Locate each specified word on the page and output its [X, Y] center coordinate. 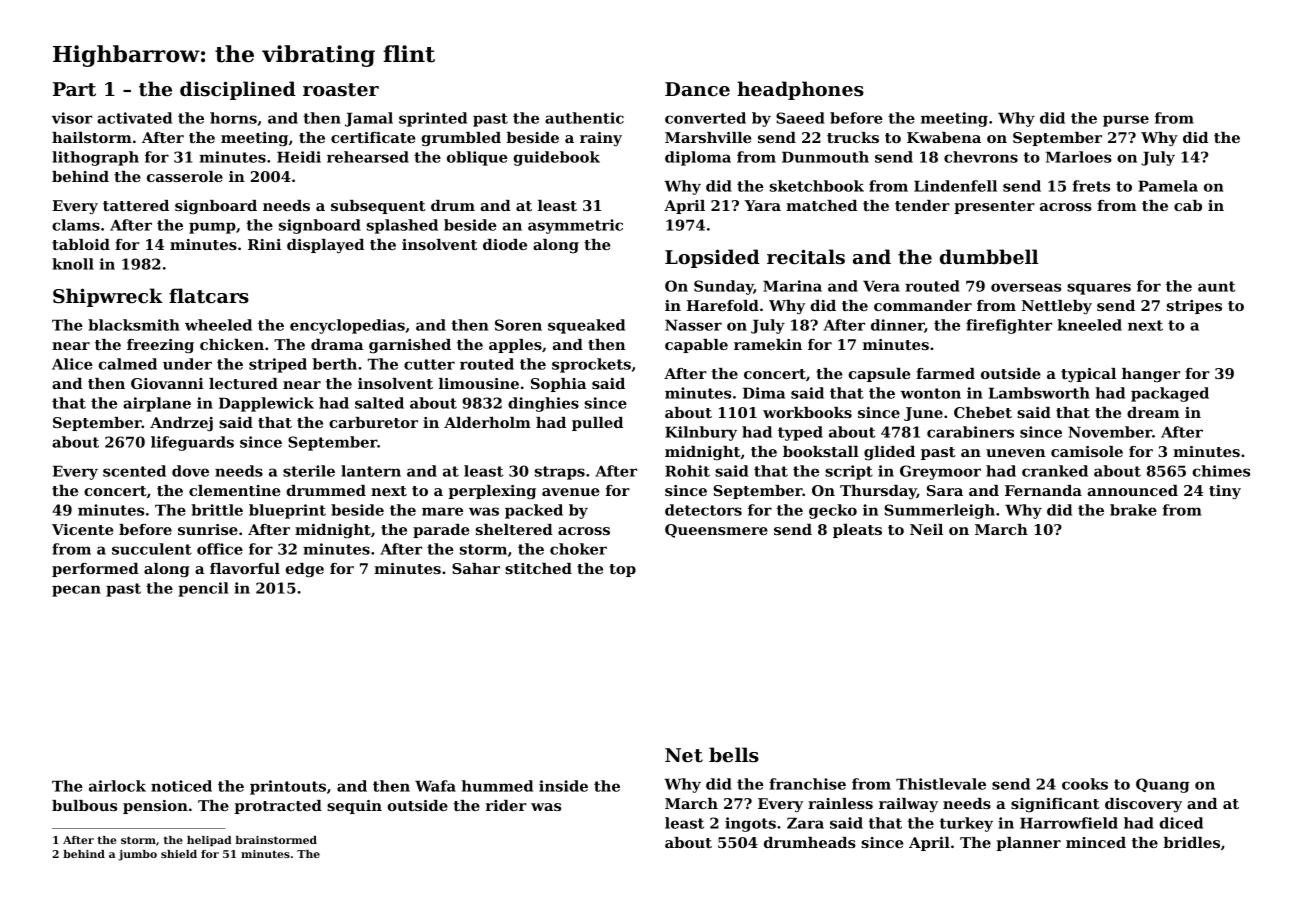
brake [1133, 510]
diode [505, 244]
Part [74, 89]
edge [305, 570]
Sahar [476, 568]
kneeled [1089, 325]
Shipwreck [108, 297]
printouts [288, 787]
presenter [994, 207]
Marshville [708, 137]
